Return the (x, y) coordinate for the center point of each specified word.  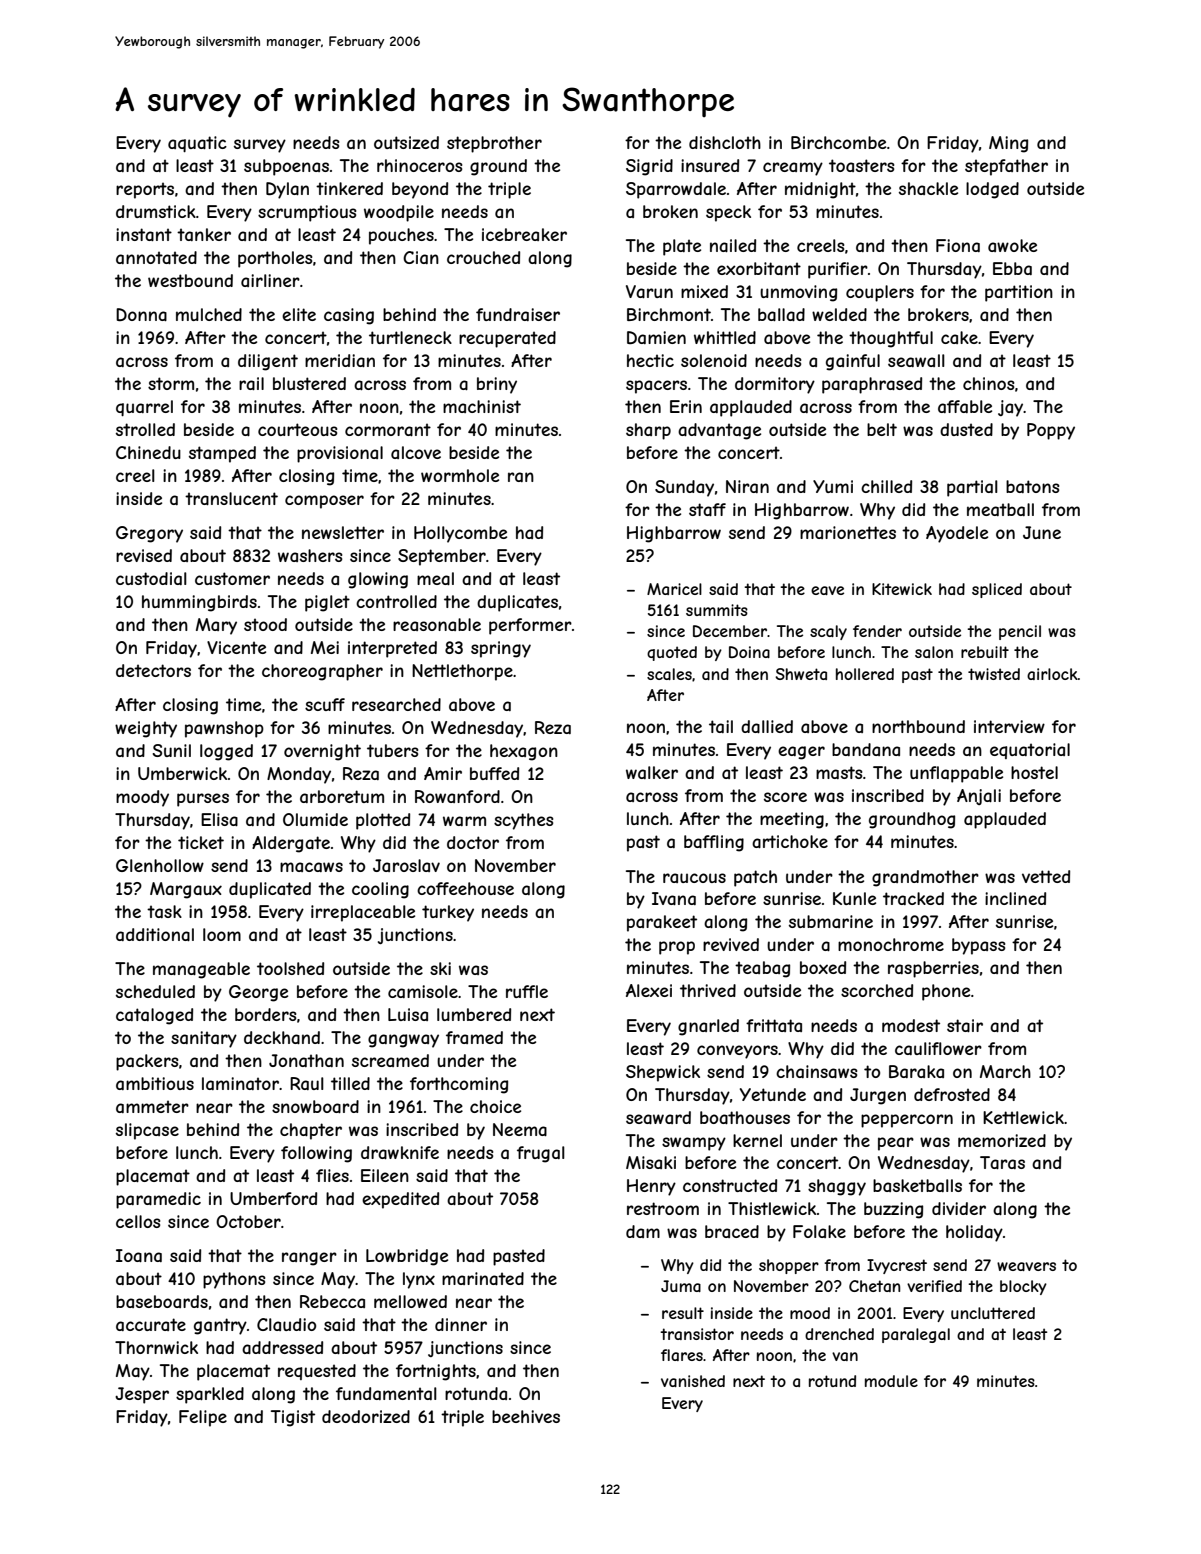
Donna (141, 314)
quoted (672, 653)
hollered (865, 674)
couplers (880, 293)
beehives (526, 1416)
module (891, 1381)
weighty (146, 729)
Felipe (203, 1418)
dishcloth (725, 142)
